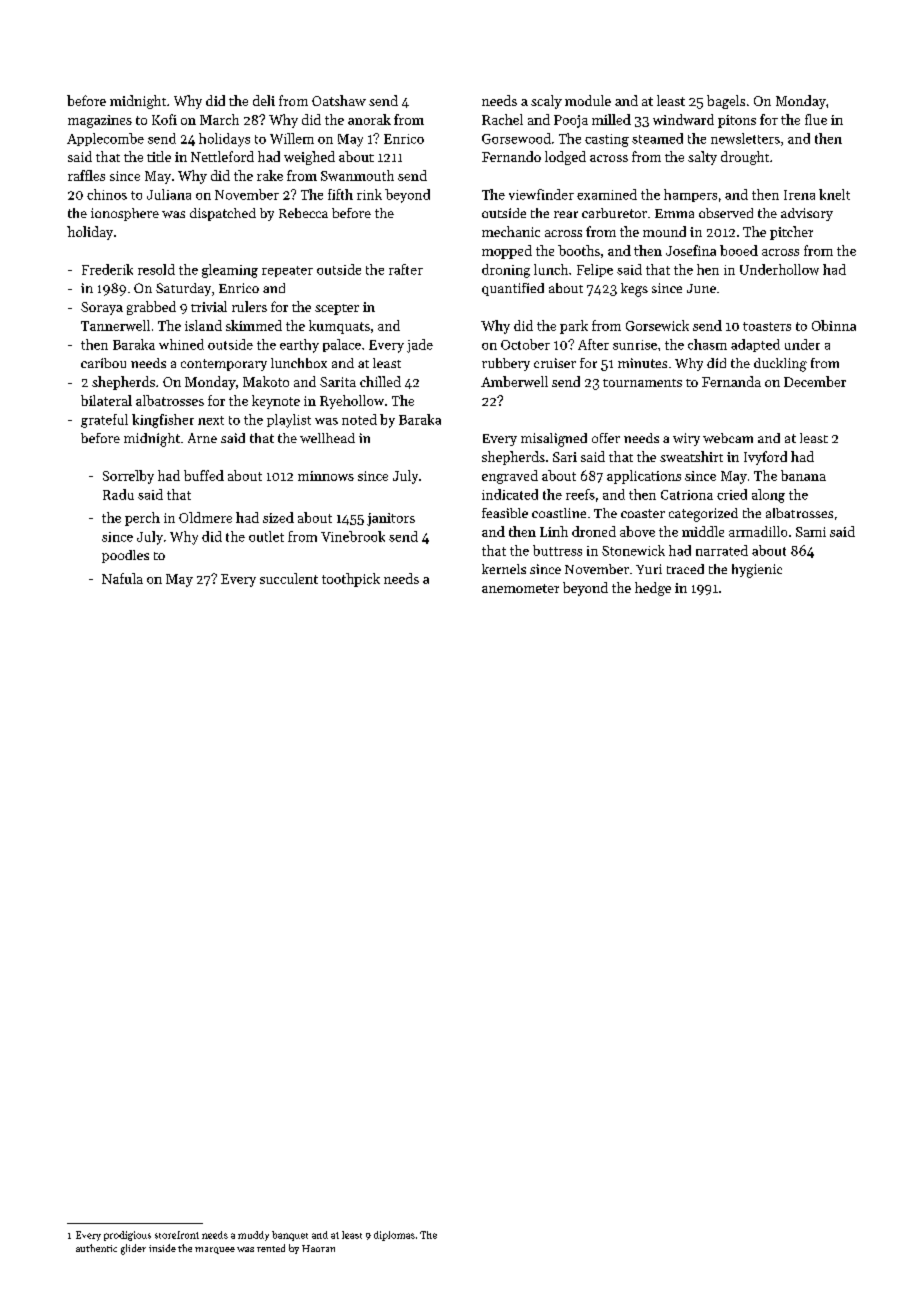 The width and height of the screenshot is (924, 1308). Describe the element at coordinates (318, 1248) in the screenshot. I see `Haoran` at that location.
